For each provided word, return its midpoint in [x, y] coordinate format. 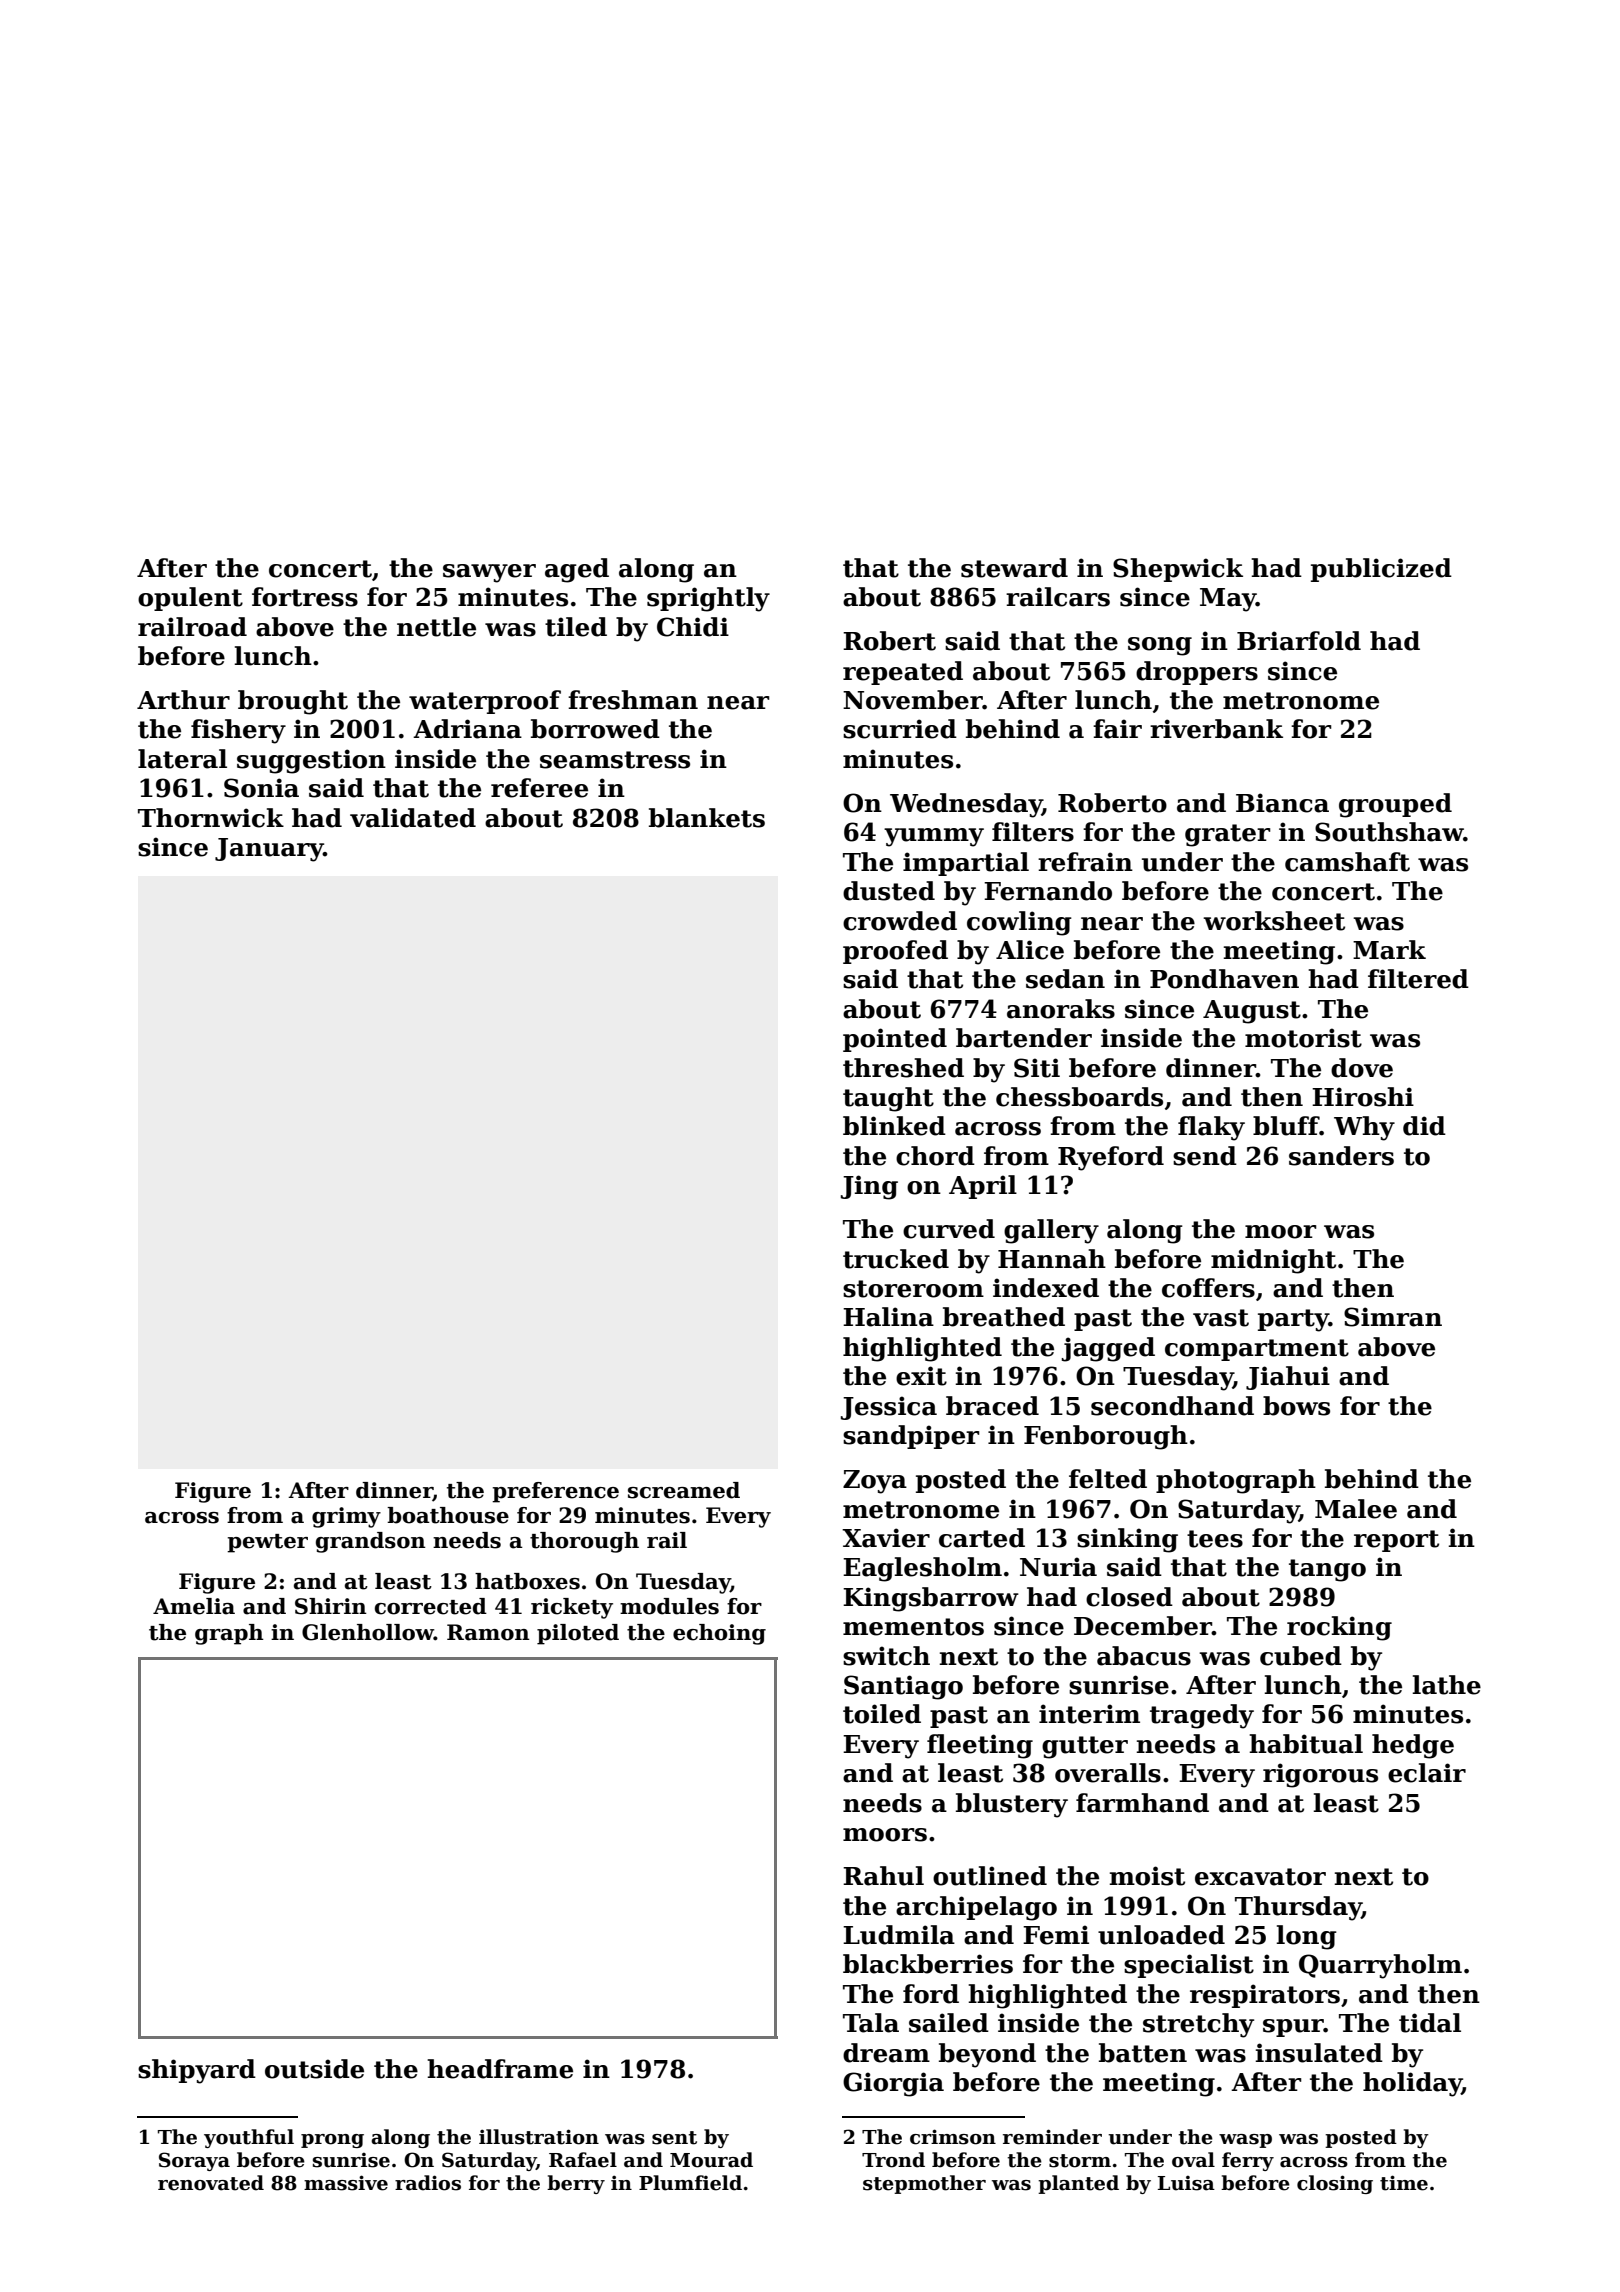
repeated [903, 673]
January [269, 850]
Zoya [875, 1482]
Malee [1356, 1509]
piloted [578, 1634]
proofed [895, 952]
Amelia [194, 1606]
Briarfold [1299, 641]
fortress [305, 597]
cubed [1301, 1656]
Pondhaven [1224, 979]
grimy [346, 1517]
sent [674, 2138]
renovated [211, 2183]
